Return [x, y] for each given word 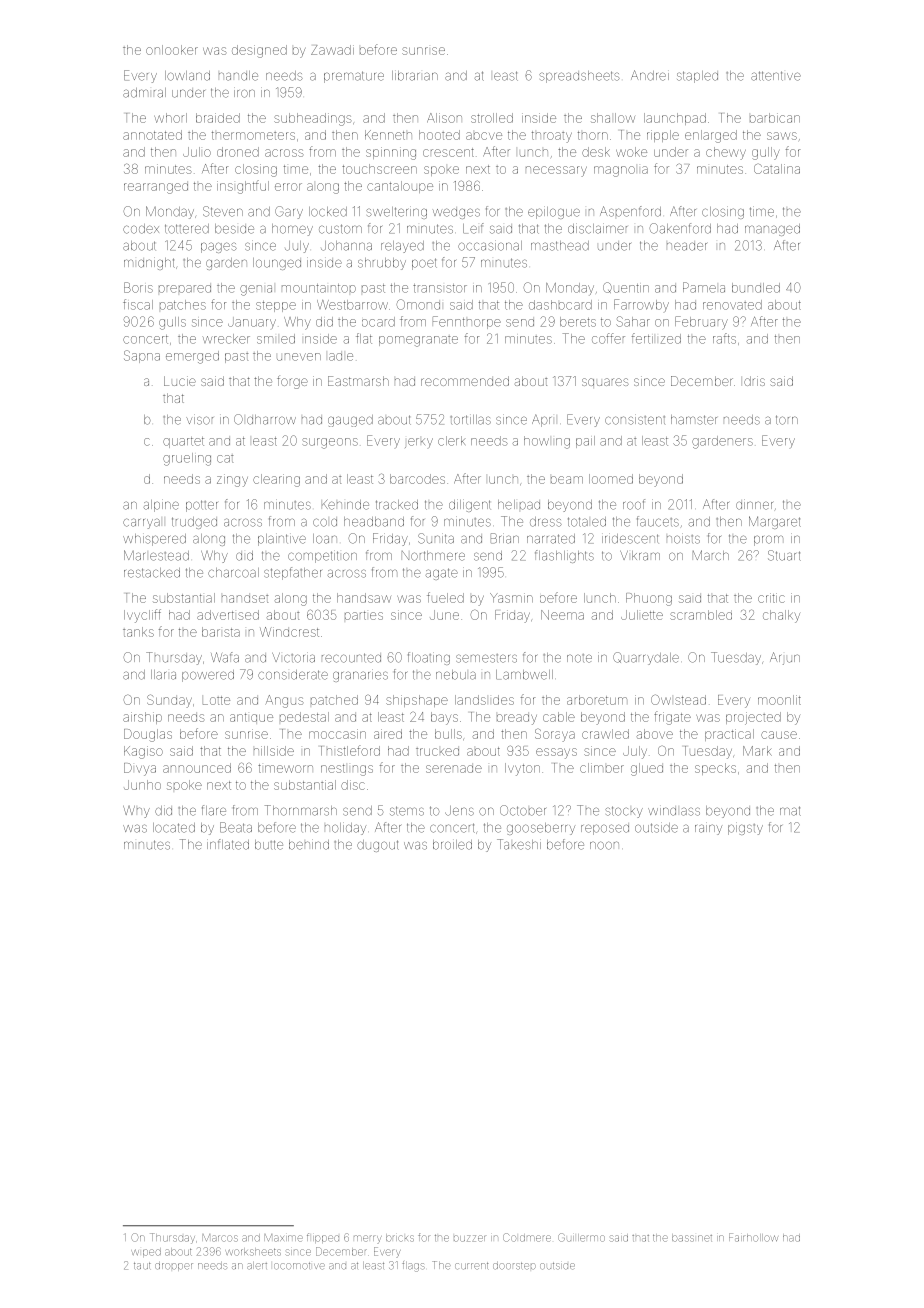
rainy [708, 828]
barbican [775, 118]
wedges [456, 213]
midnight [149, 263]
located [174, 828]
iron [244, 92]
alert [257, 1266]
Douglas [148, 735]
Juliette [642, 615]
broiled [452, 845]
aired [388, 734]
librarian [415, 76]
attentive [776, 76]
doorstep [514, 1266]
